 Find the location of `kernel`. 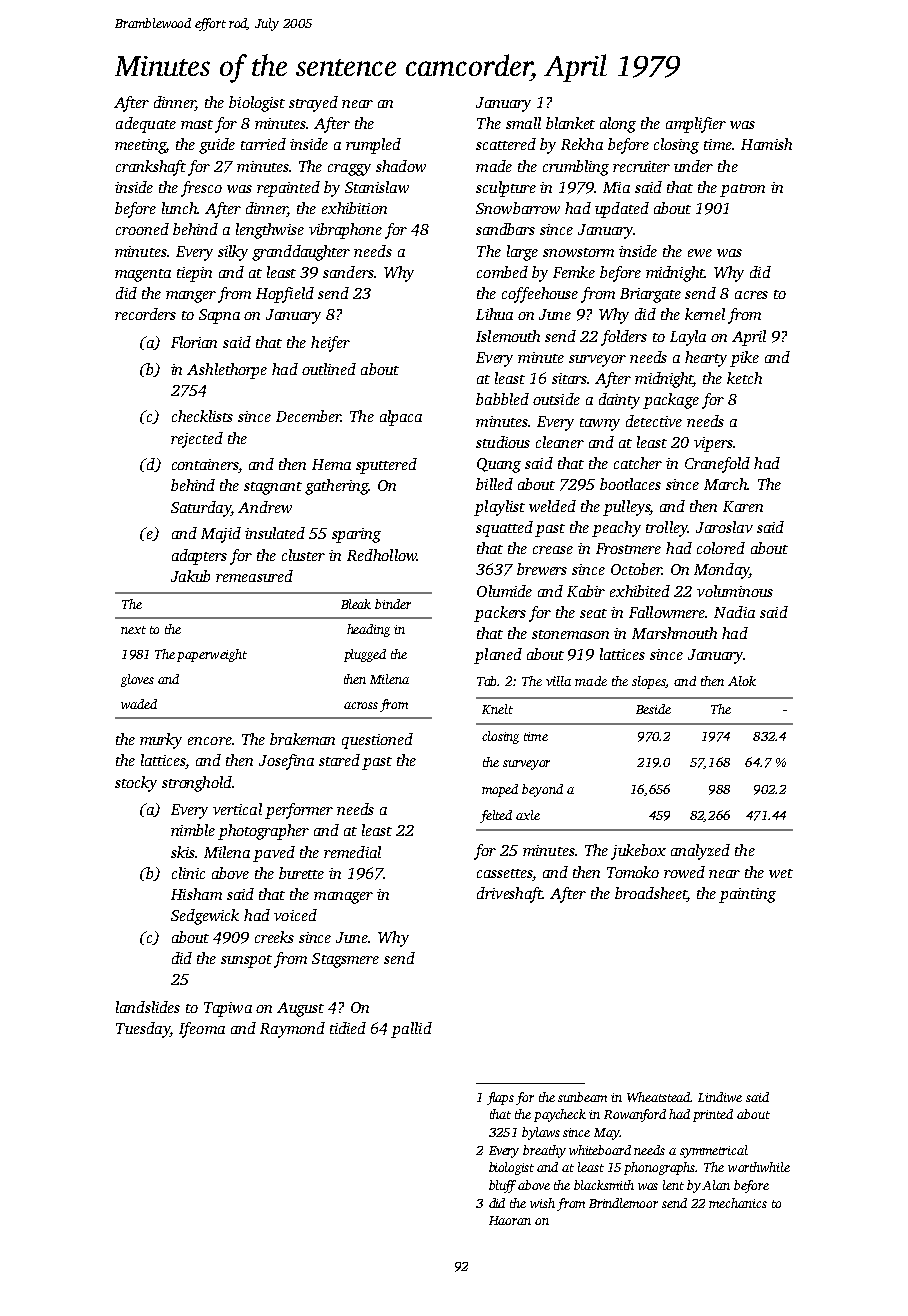

kernel is located at coordinates (705, 314).
